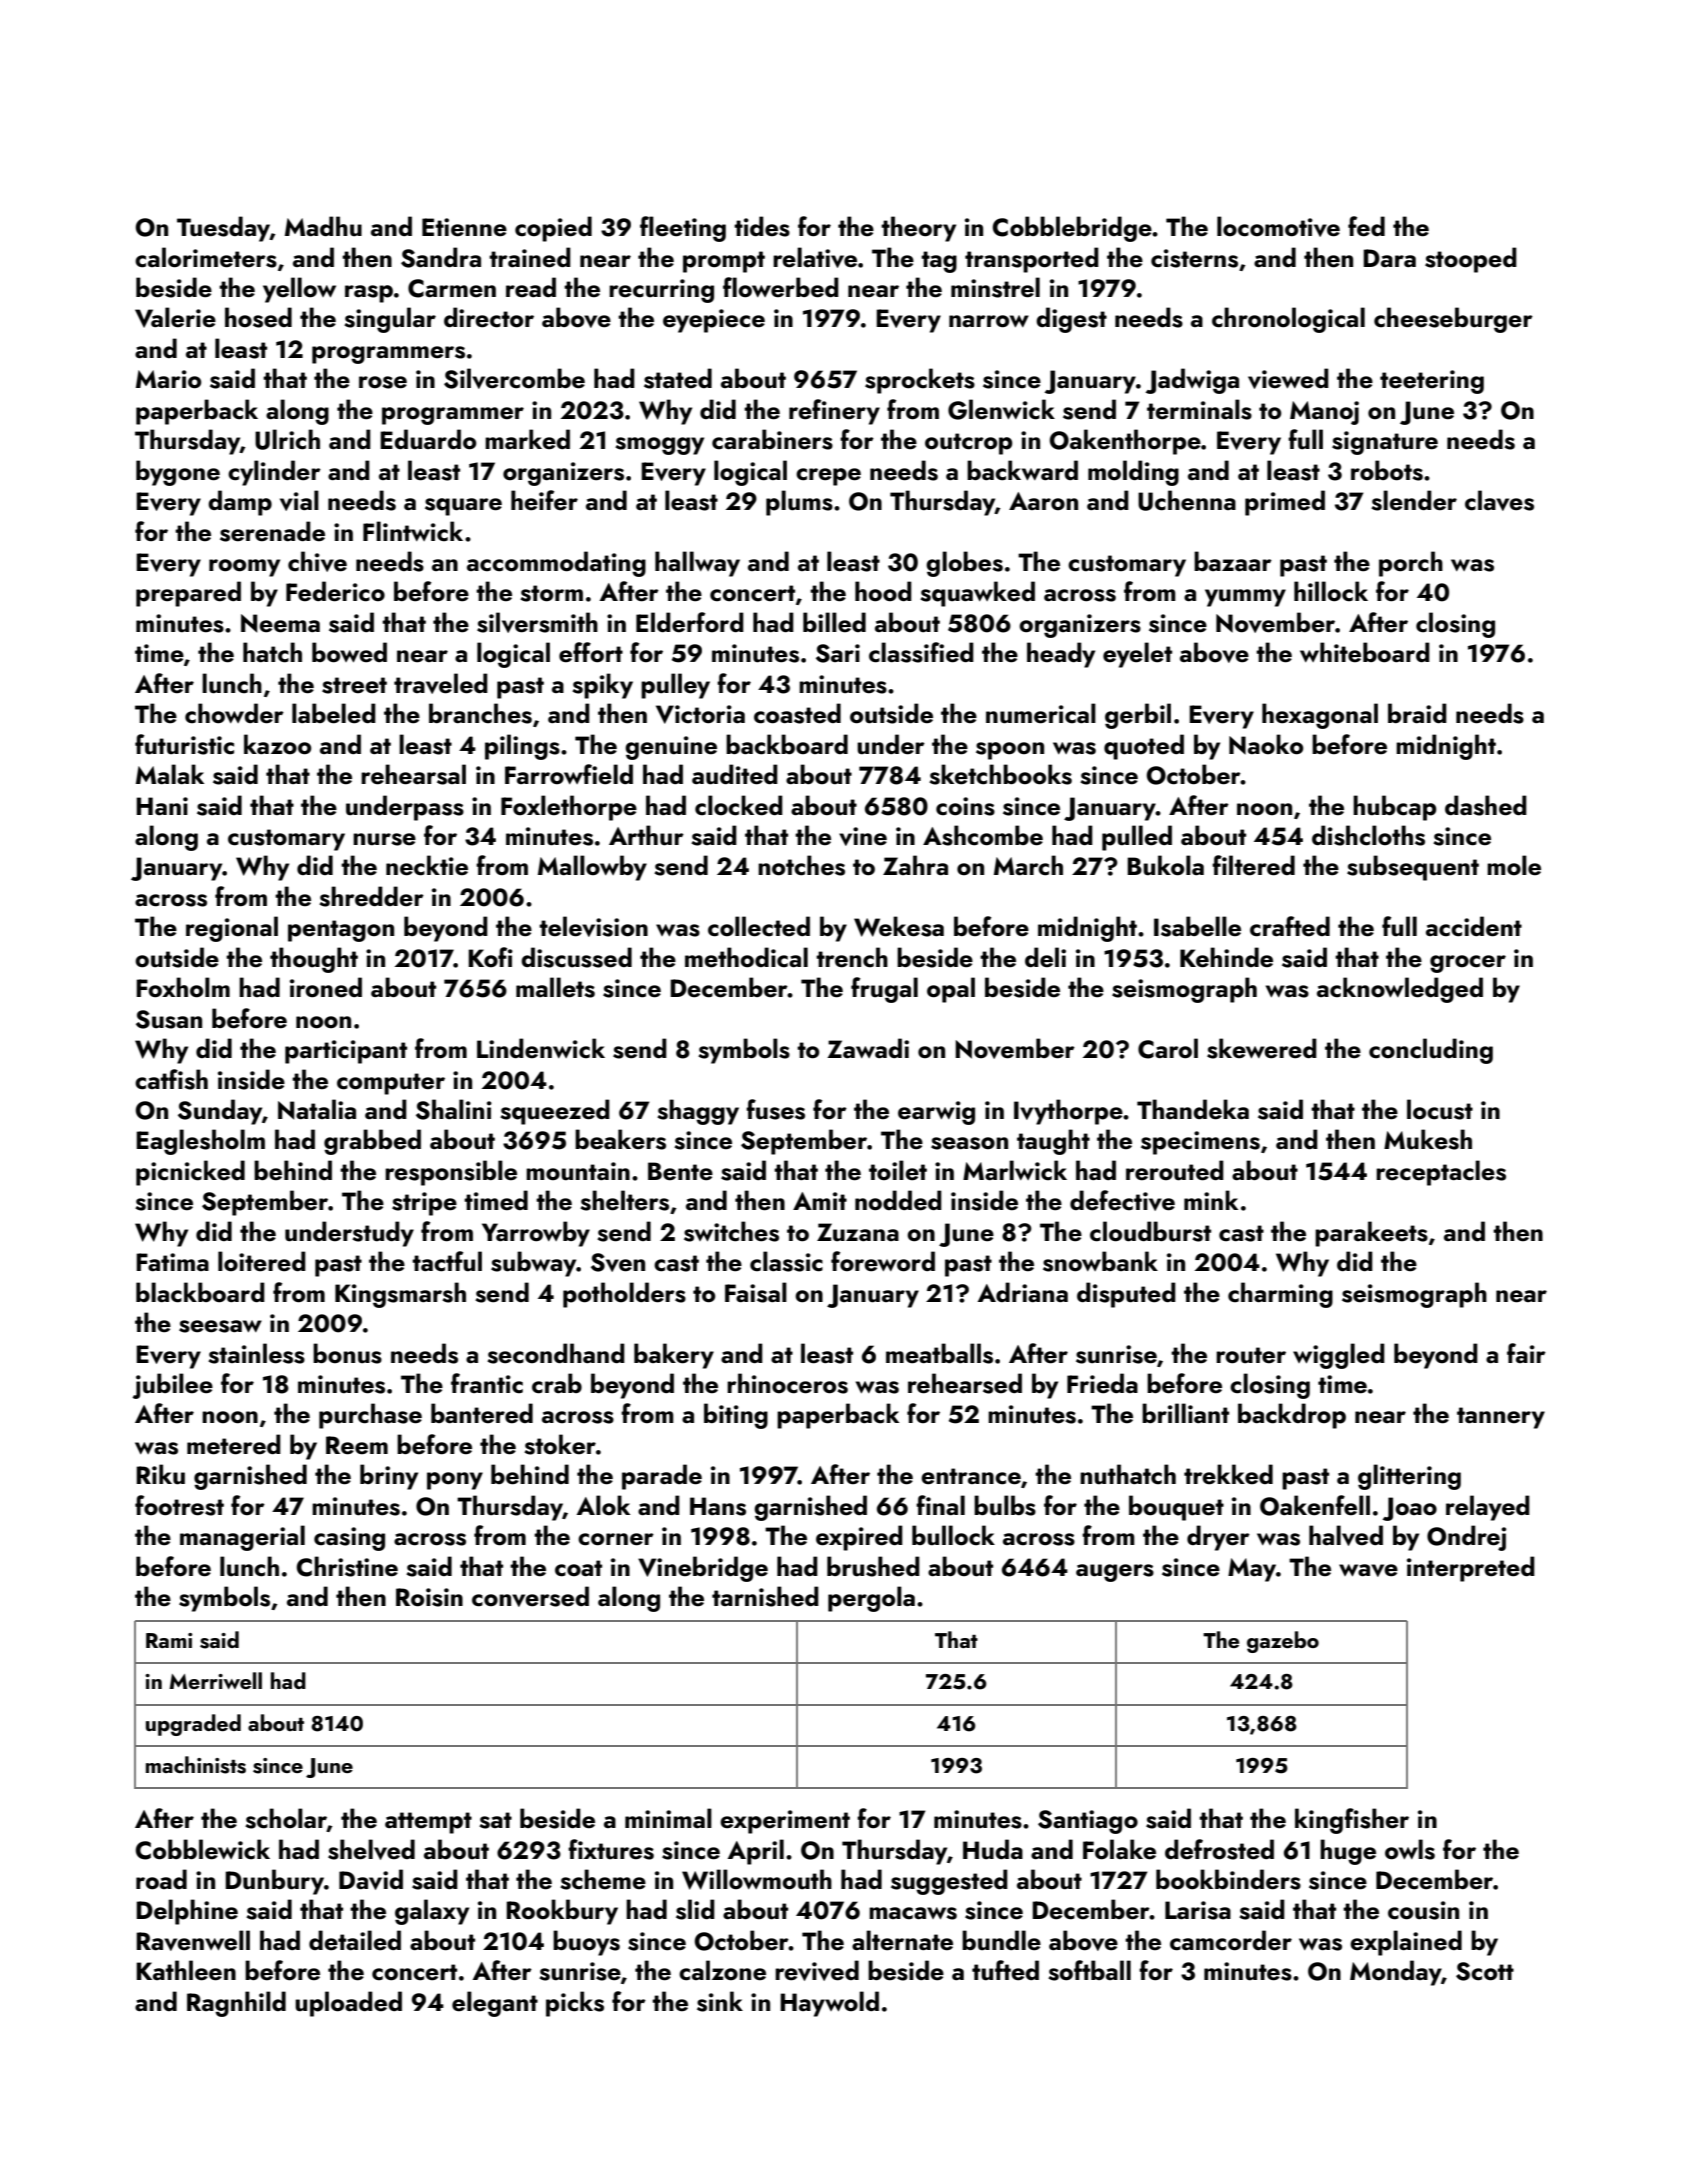 This screenshot has width=1683, height=2178. What do you see at coordinates (1278, 226) in the screenshot?
I see `locomotive` at bounding box center [1278, 226].
